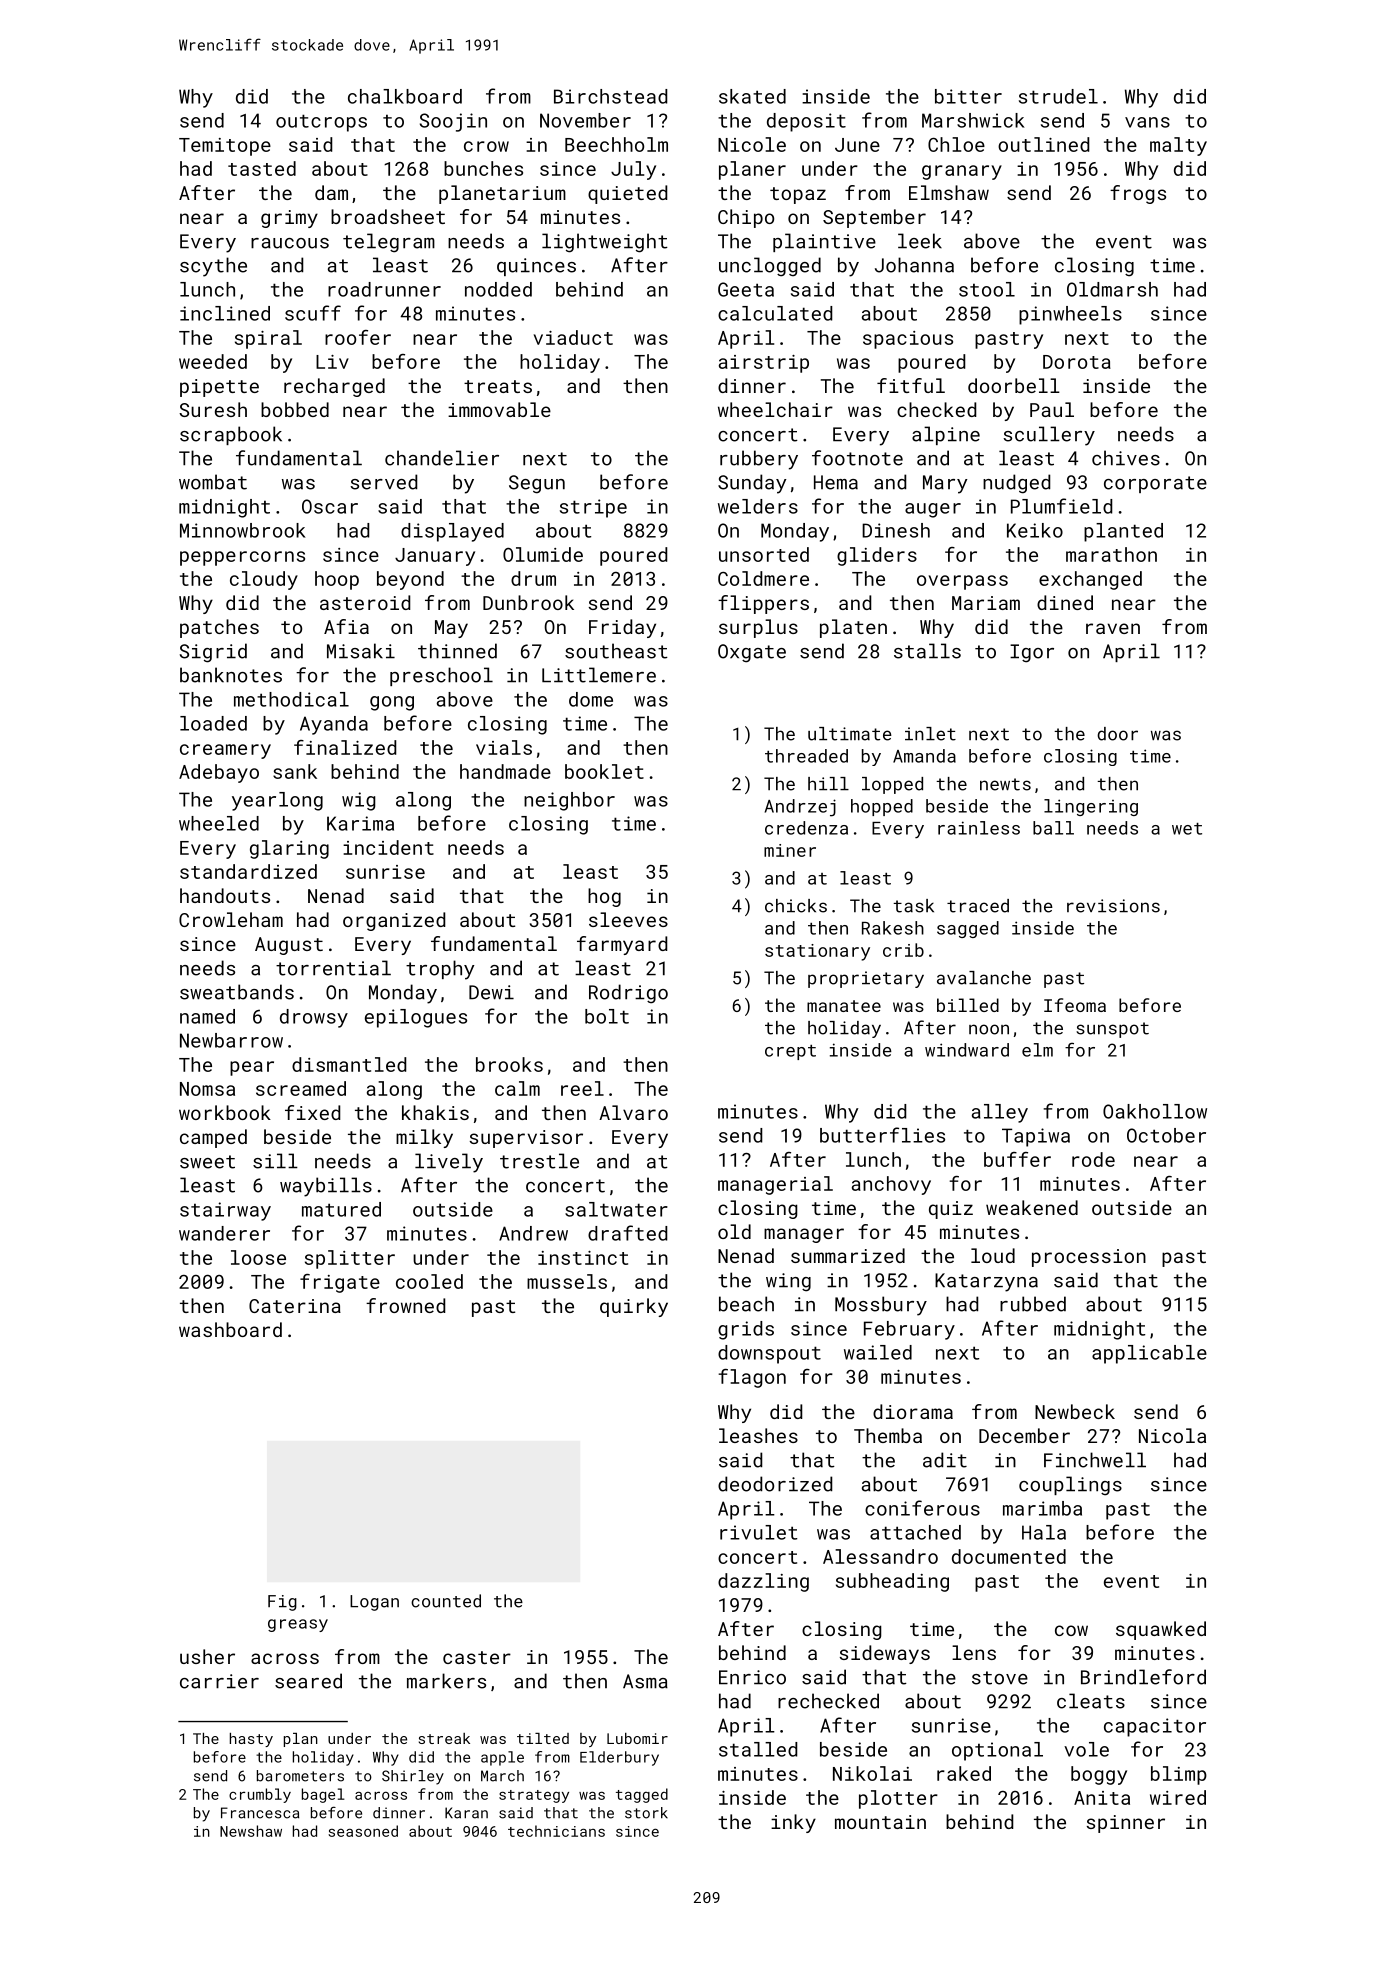 The height and width of the document is (1969, 1386). What do you see at coordinates (251, 1831) in the document?
I see `Newshaw` at bounding box center [251, 1831].
